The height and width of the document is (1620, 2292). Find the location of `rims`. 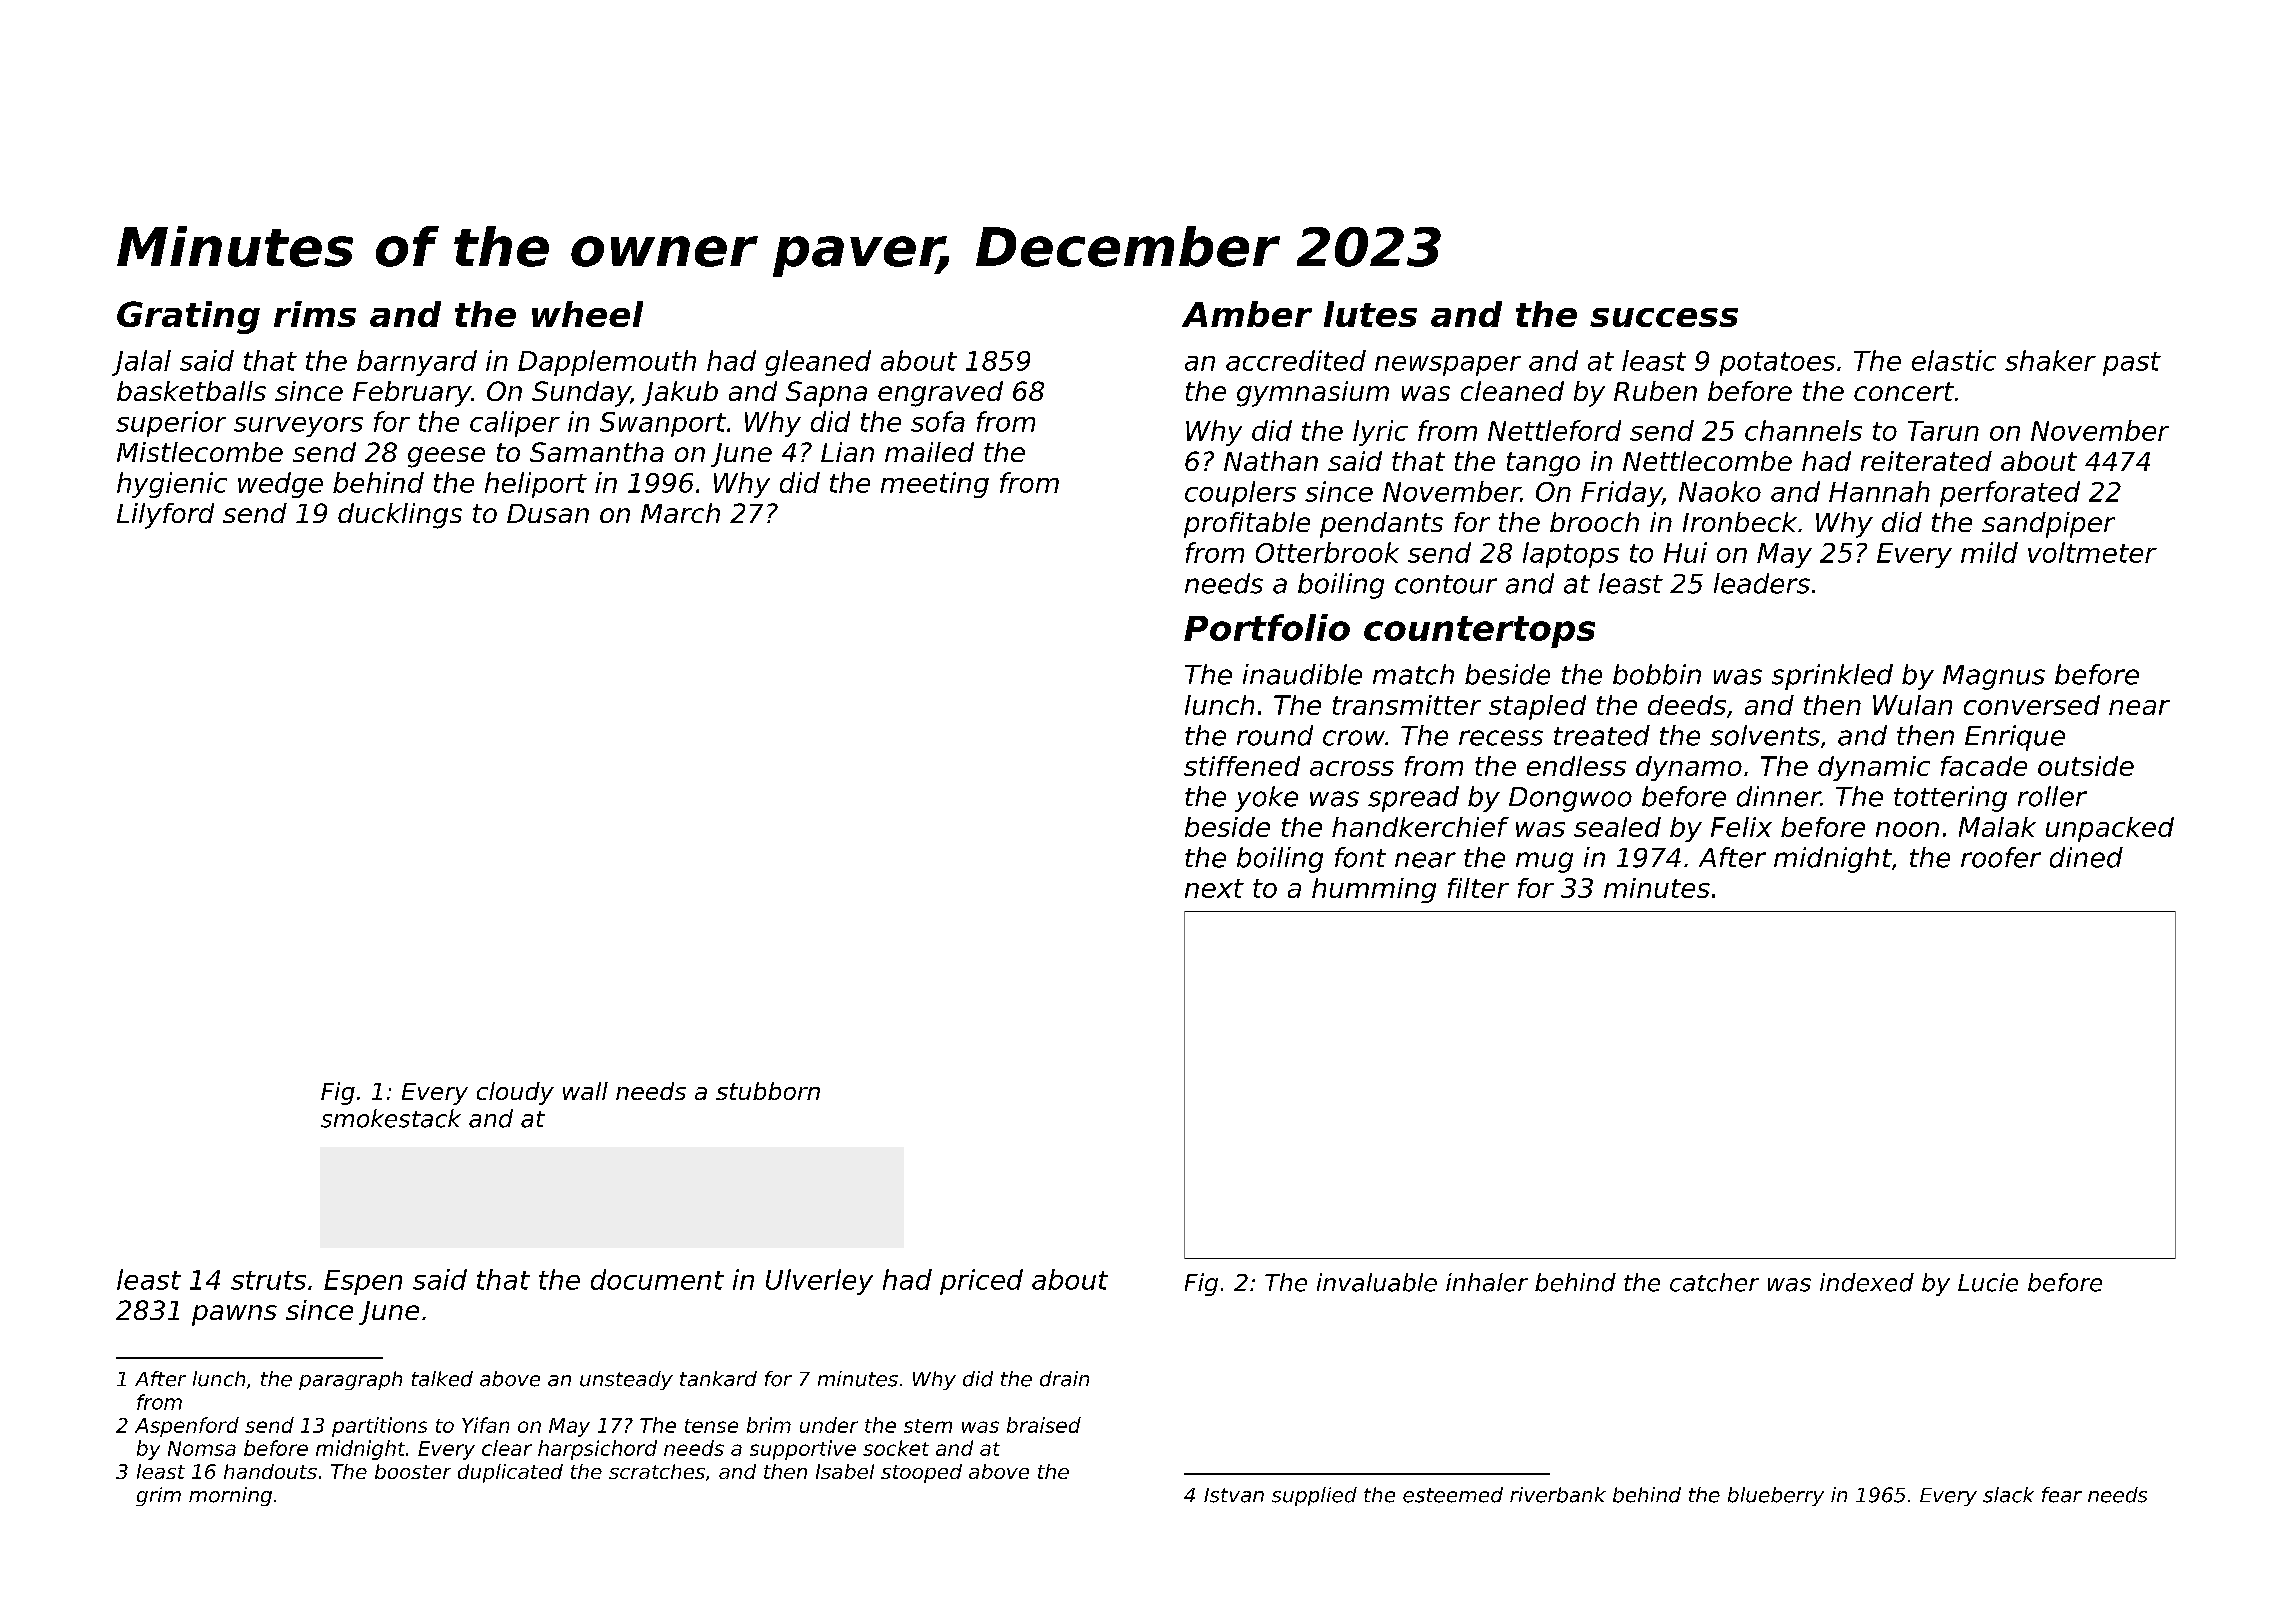

rims is located at coordinates (315, 314).
